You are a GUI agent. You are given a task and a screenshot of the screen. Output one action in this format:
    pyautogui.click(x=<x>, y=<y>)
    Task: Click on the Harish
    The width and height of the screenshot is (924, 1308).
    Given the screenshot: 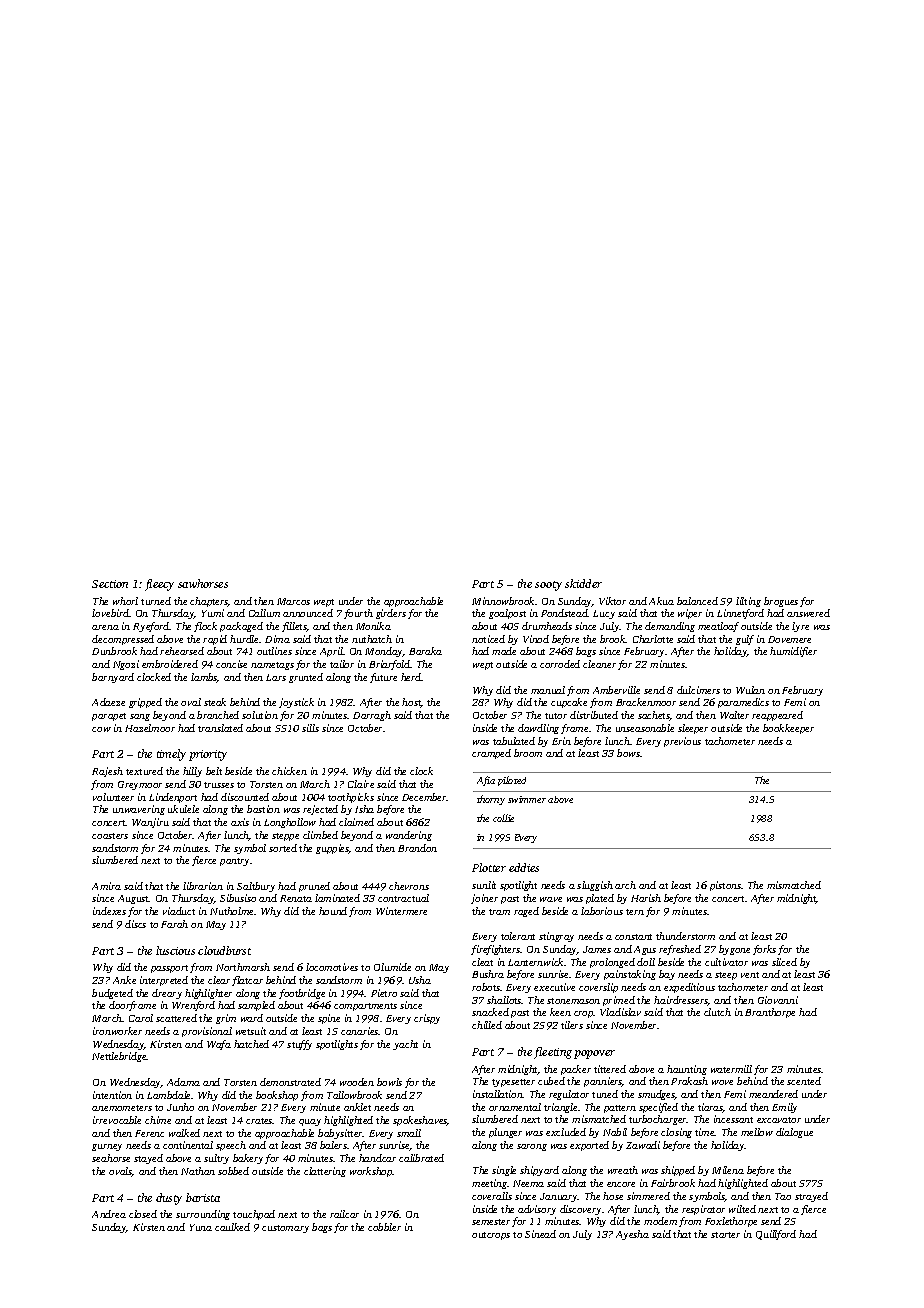 What is the action you would take?
    pyautogui.click(x=646, y=898)
